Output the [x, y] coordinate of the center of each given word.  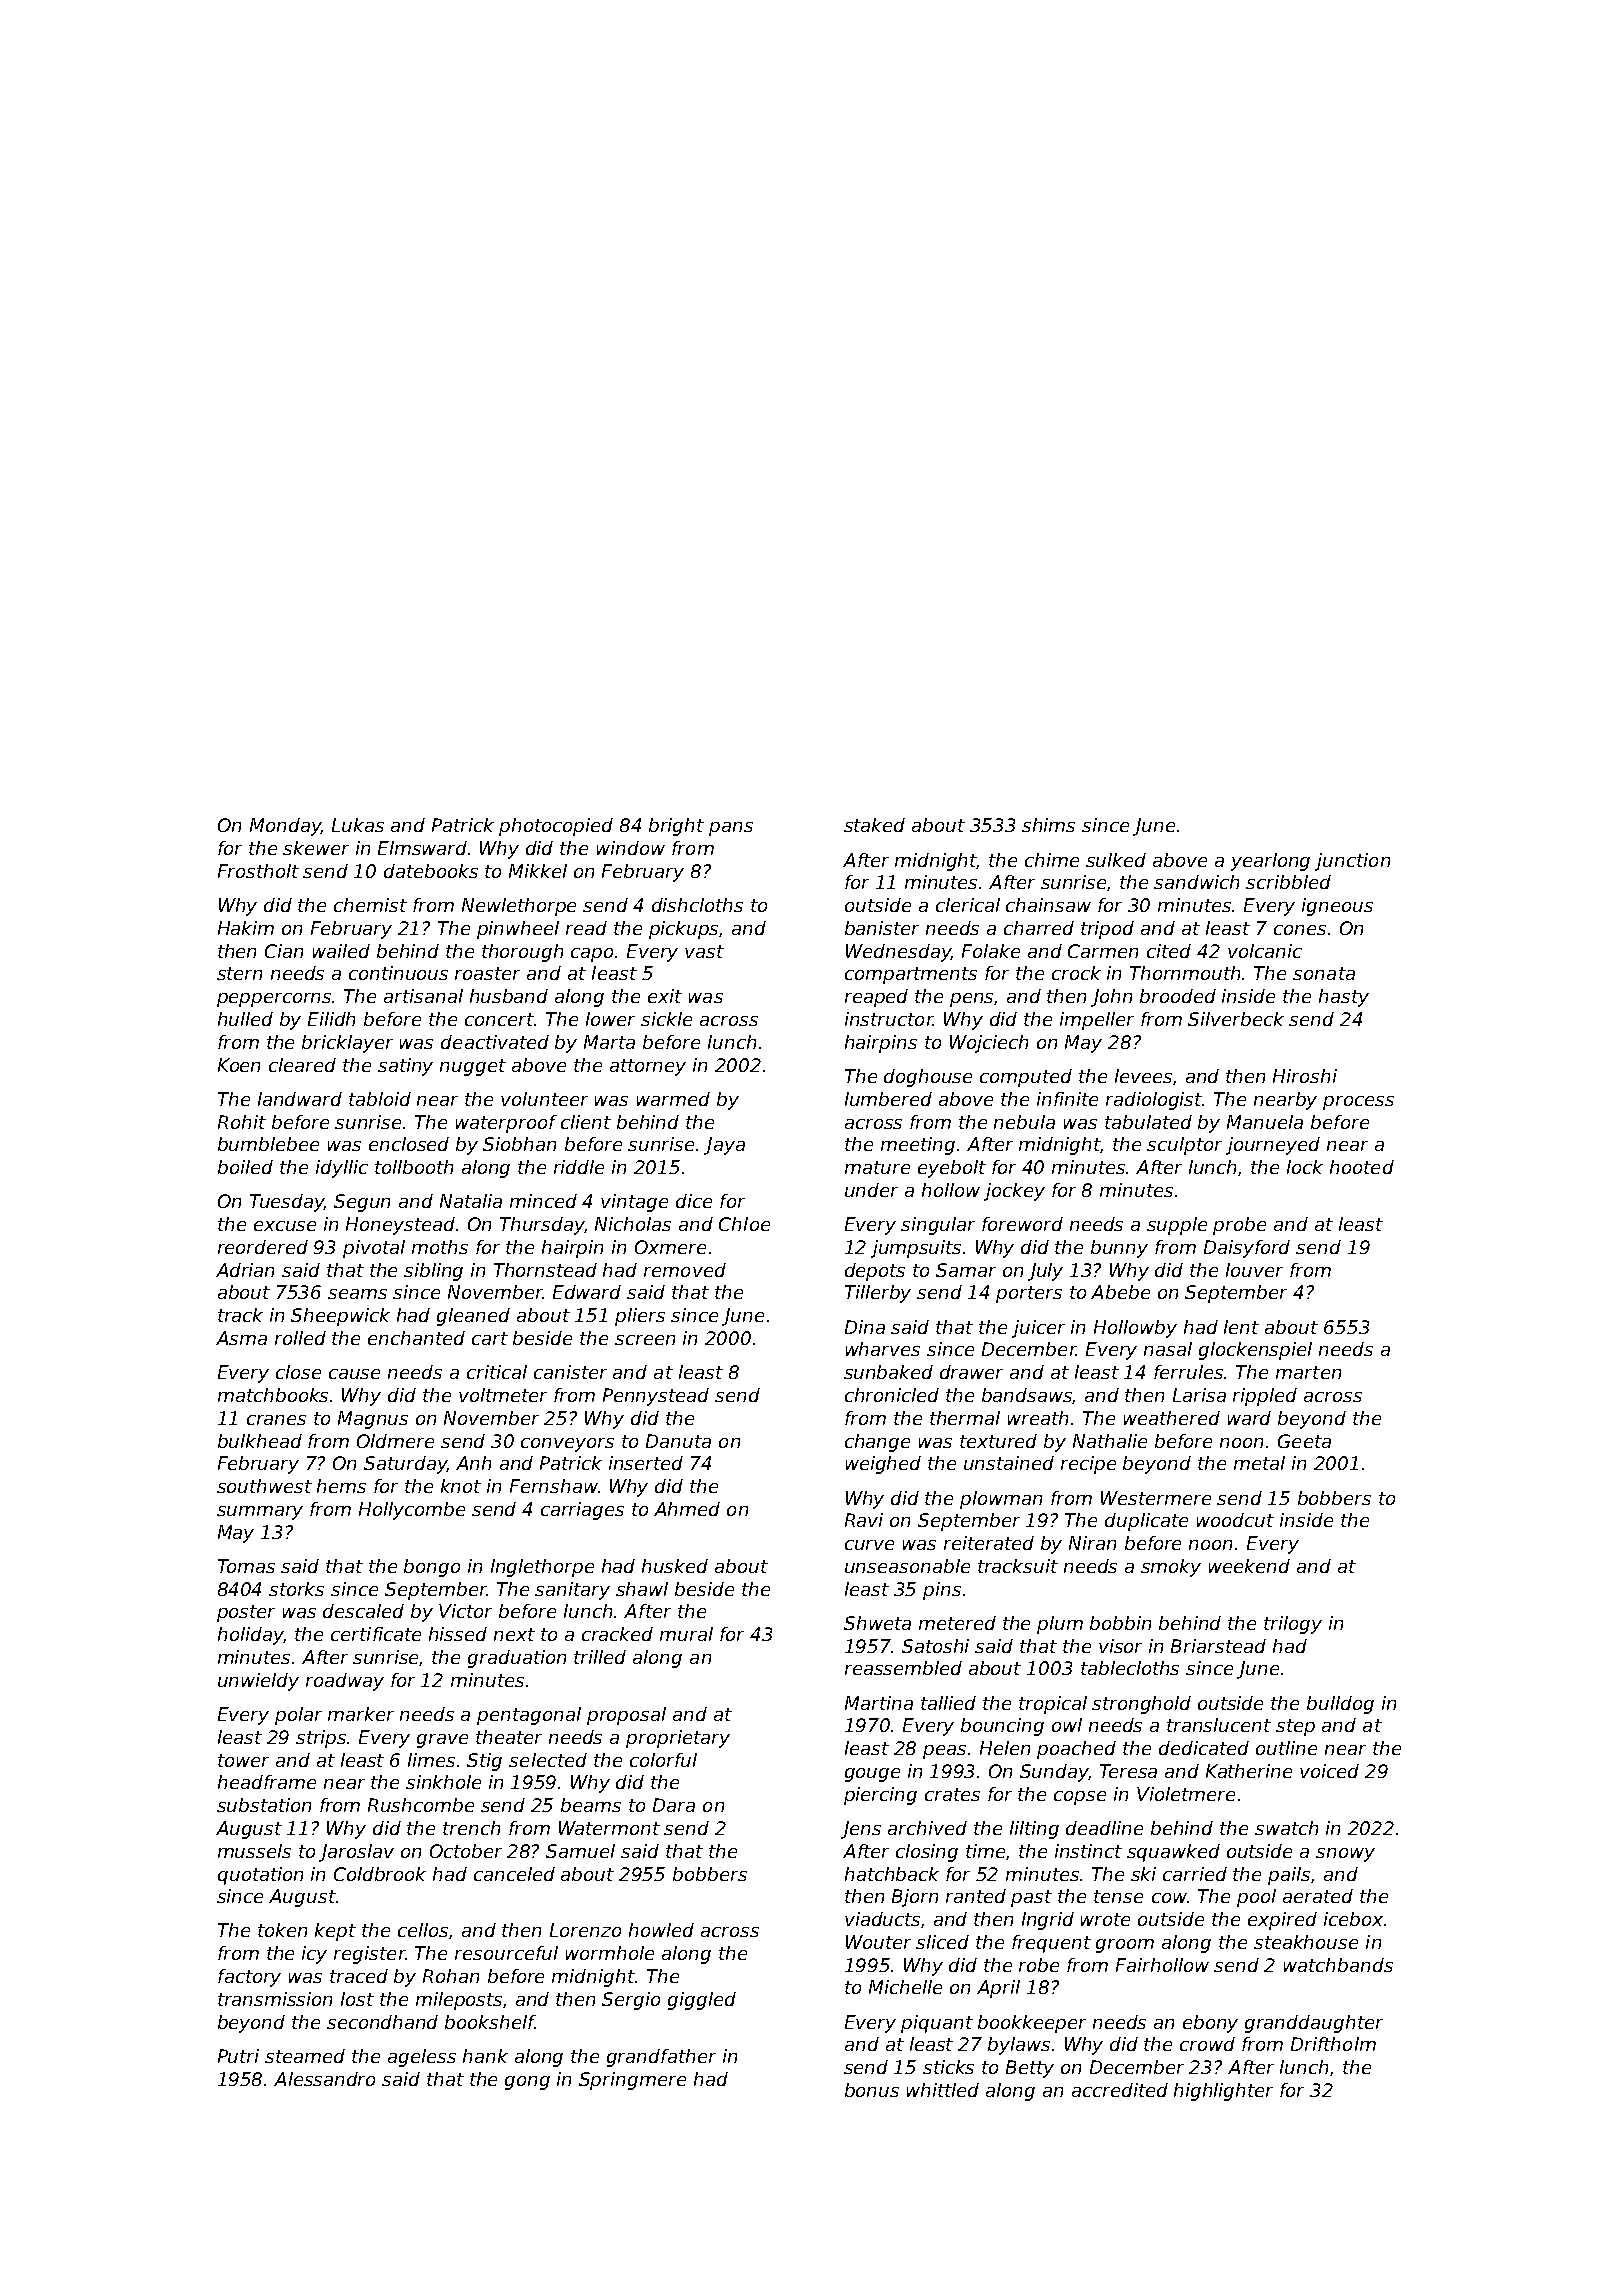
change [877, 1443]
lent [1241, 1327]
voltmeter [503, 1395]
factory [249, 1978]
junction [1352, 862]
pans [731, 829]
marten [1308, 1372]
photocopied [556, 827]
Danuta [678, 1441]
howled [661, 1930]
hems [341, 1486]
